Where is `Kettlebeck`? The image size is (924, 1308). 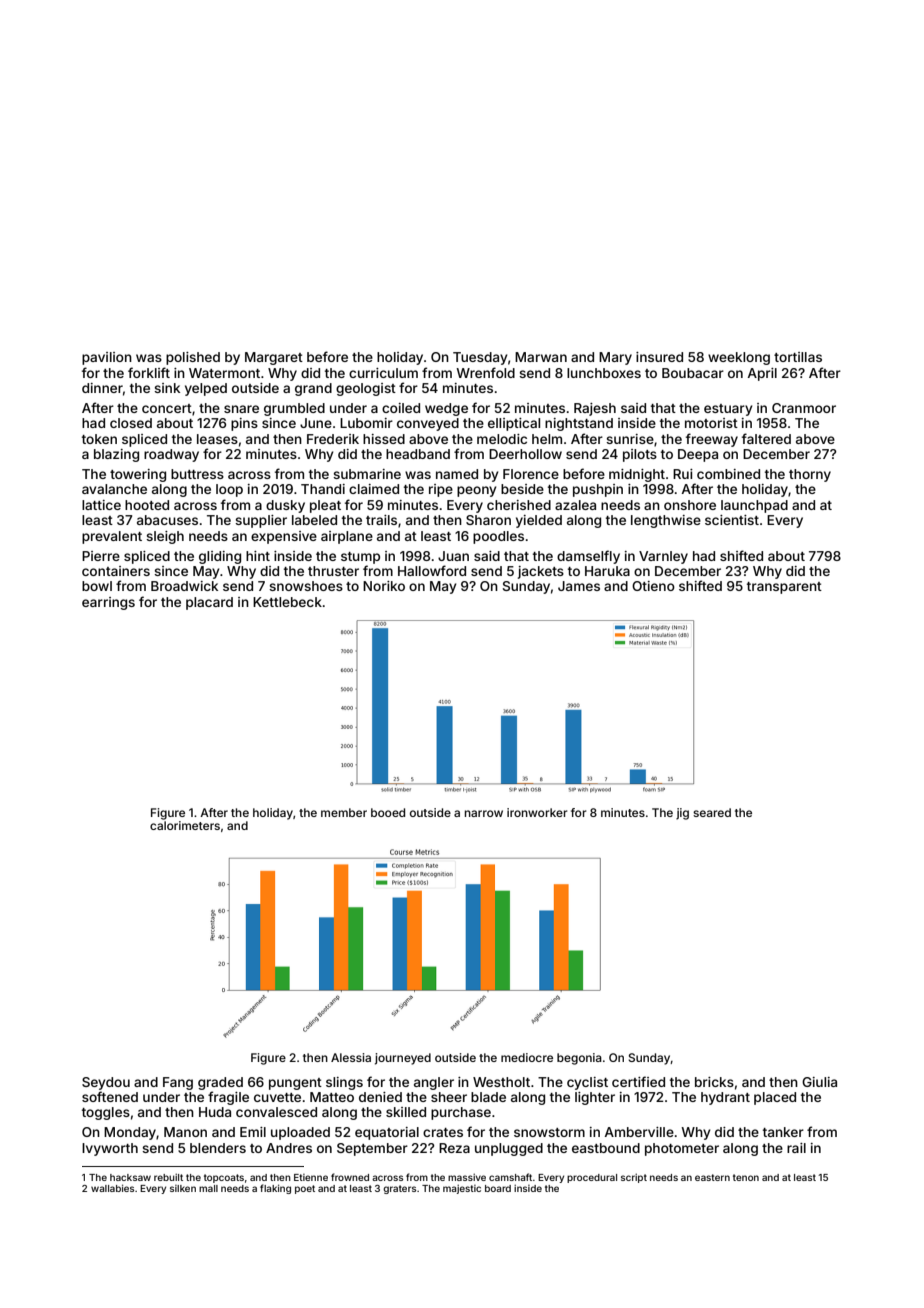 Kettlebeck is located at coordinates (287, 602).
